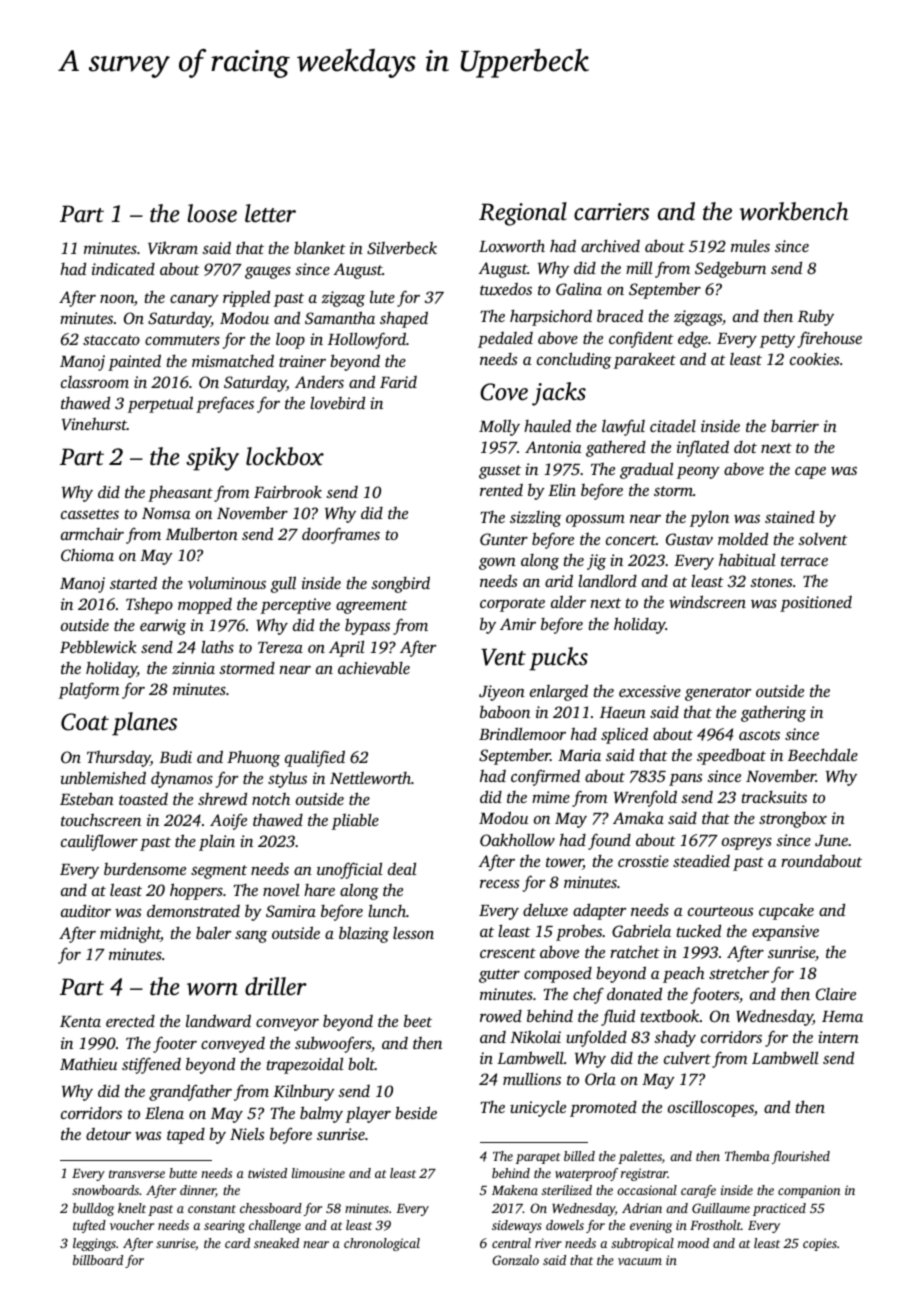 Image resolution: width=924 pixels, height=1308 pixels. I want to click on Mathieu, so click(88, 1064).
